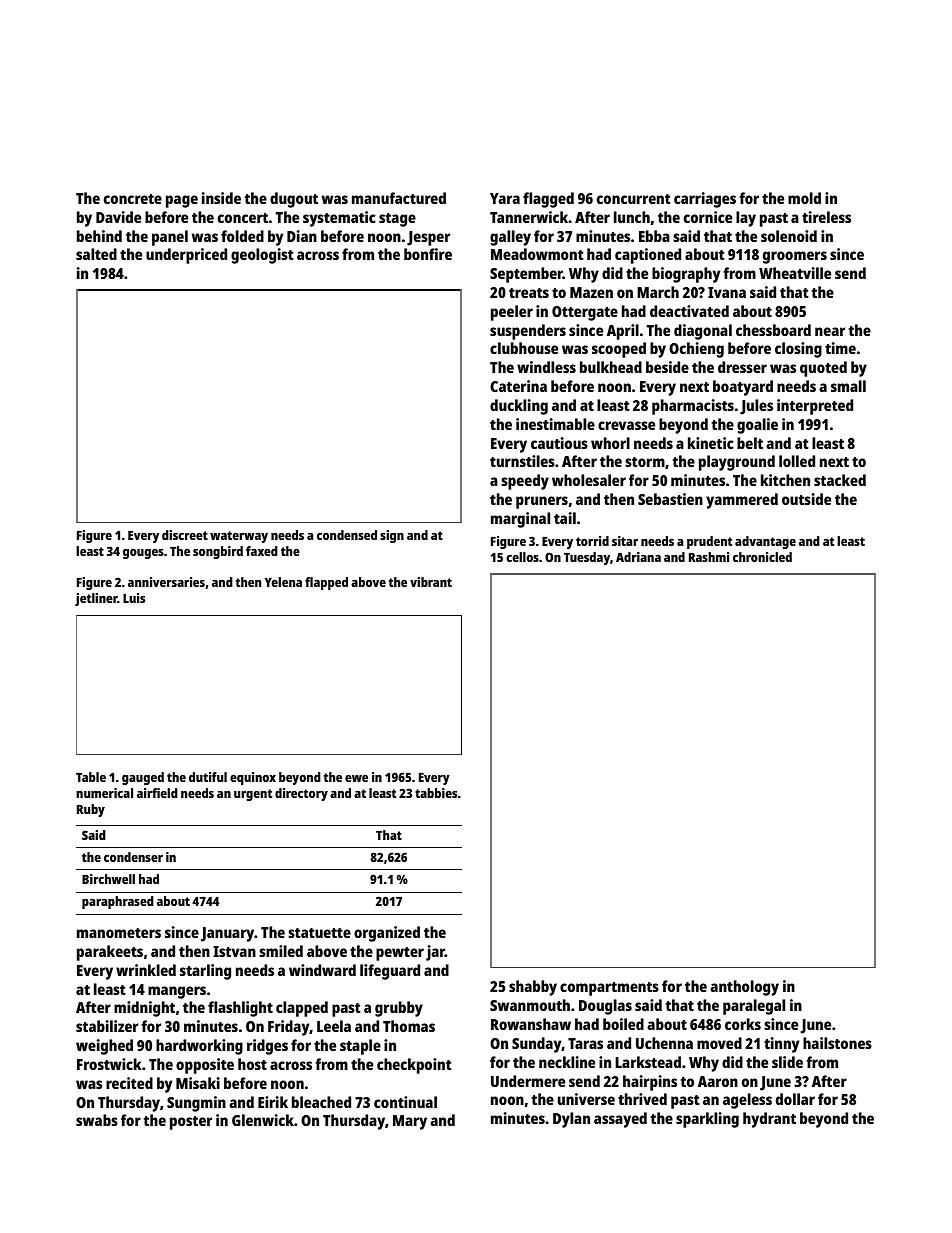 The height and width of the screenshot is (1233, 952). I want to click on Birchwell, so click(108, 879).
